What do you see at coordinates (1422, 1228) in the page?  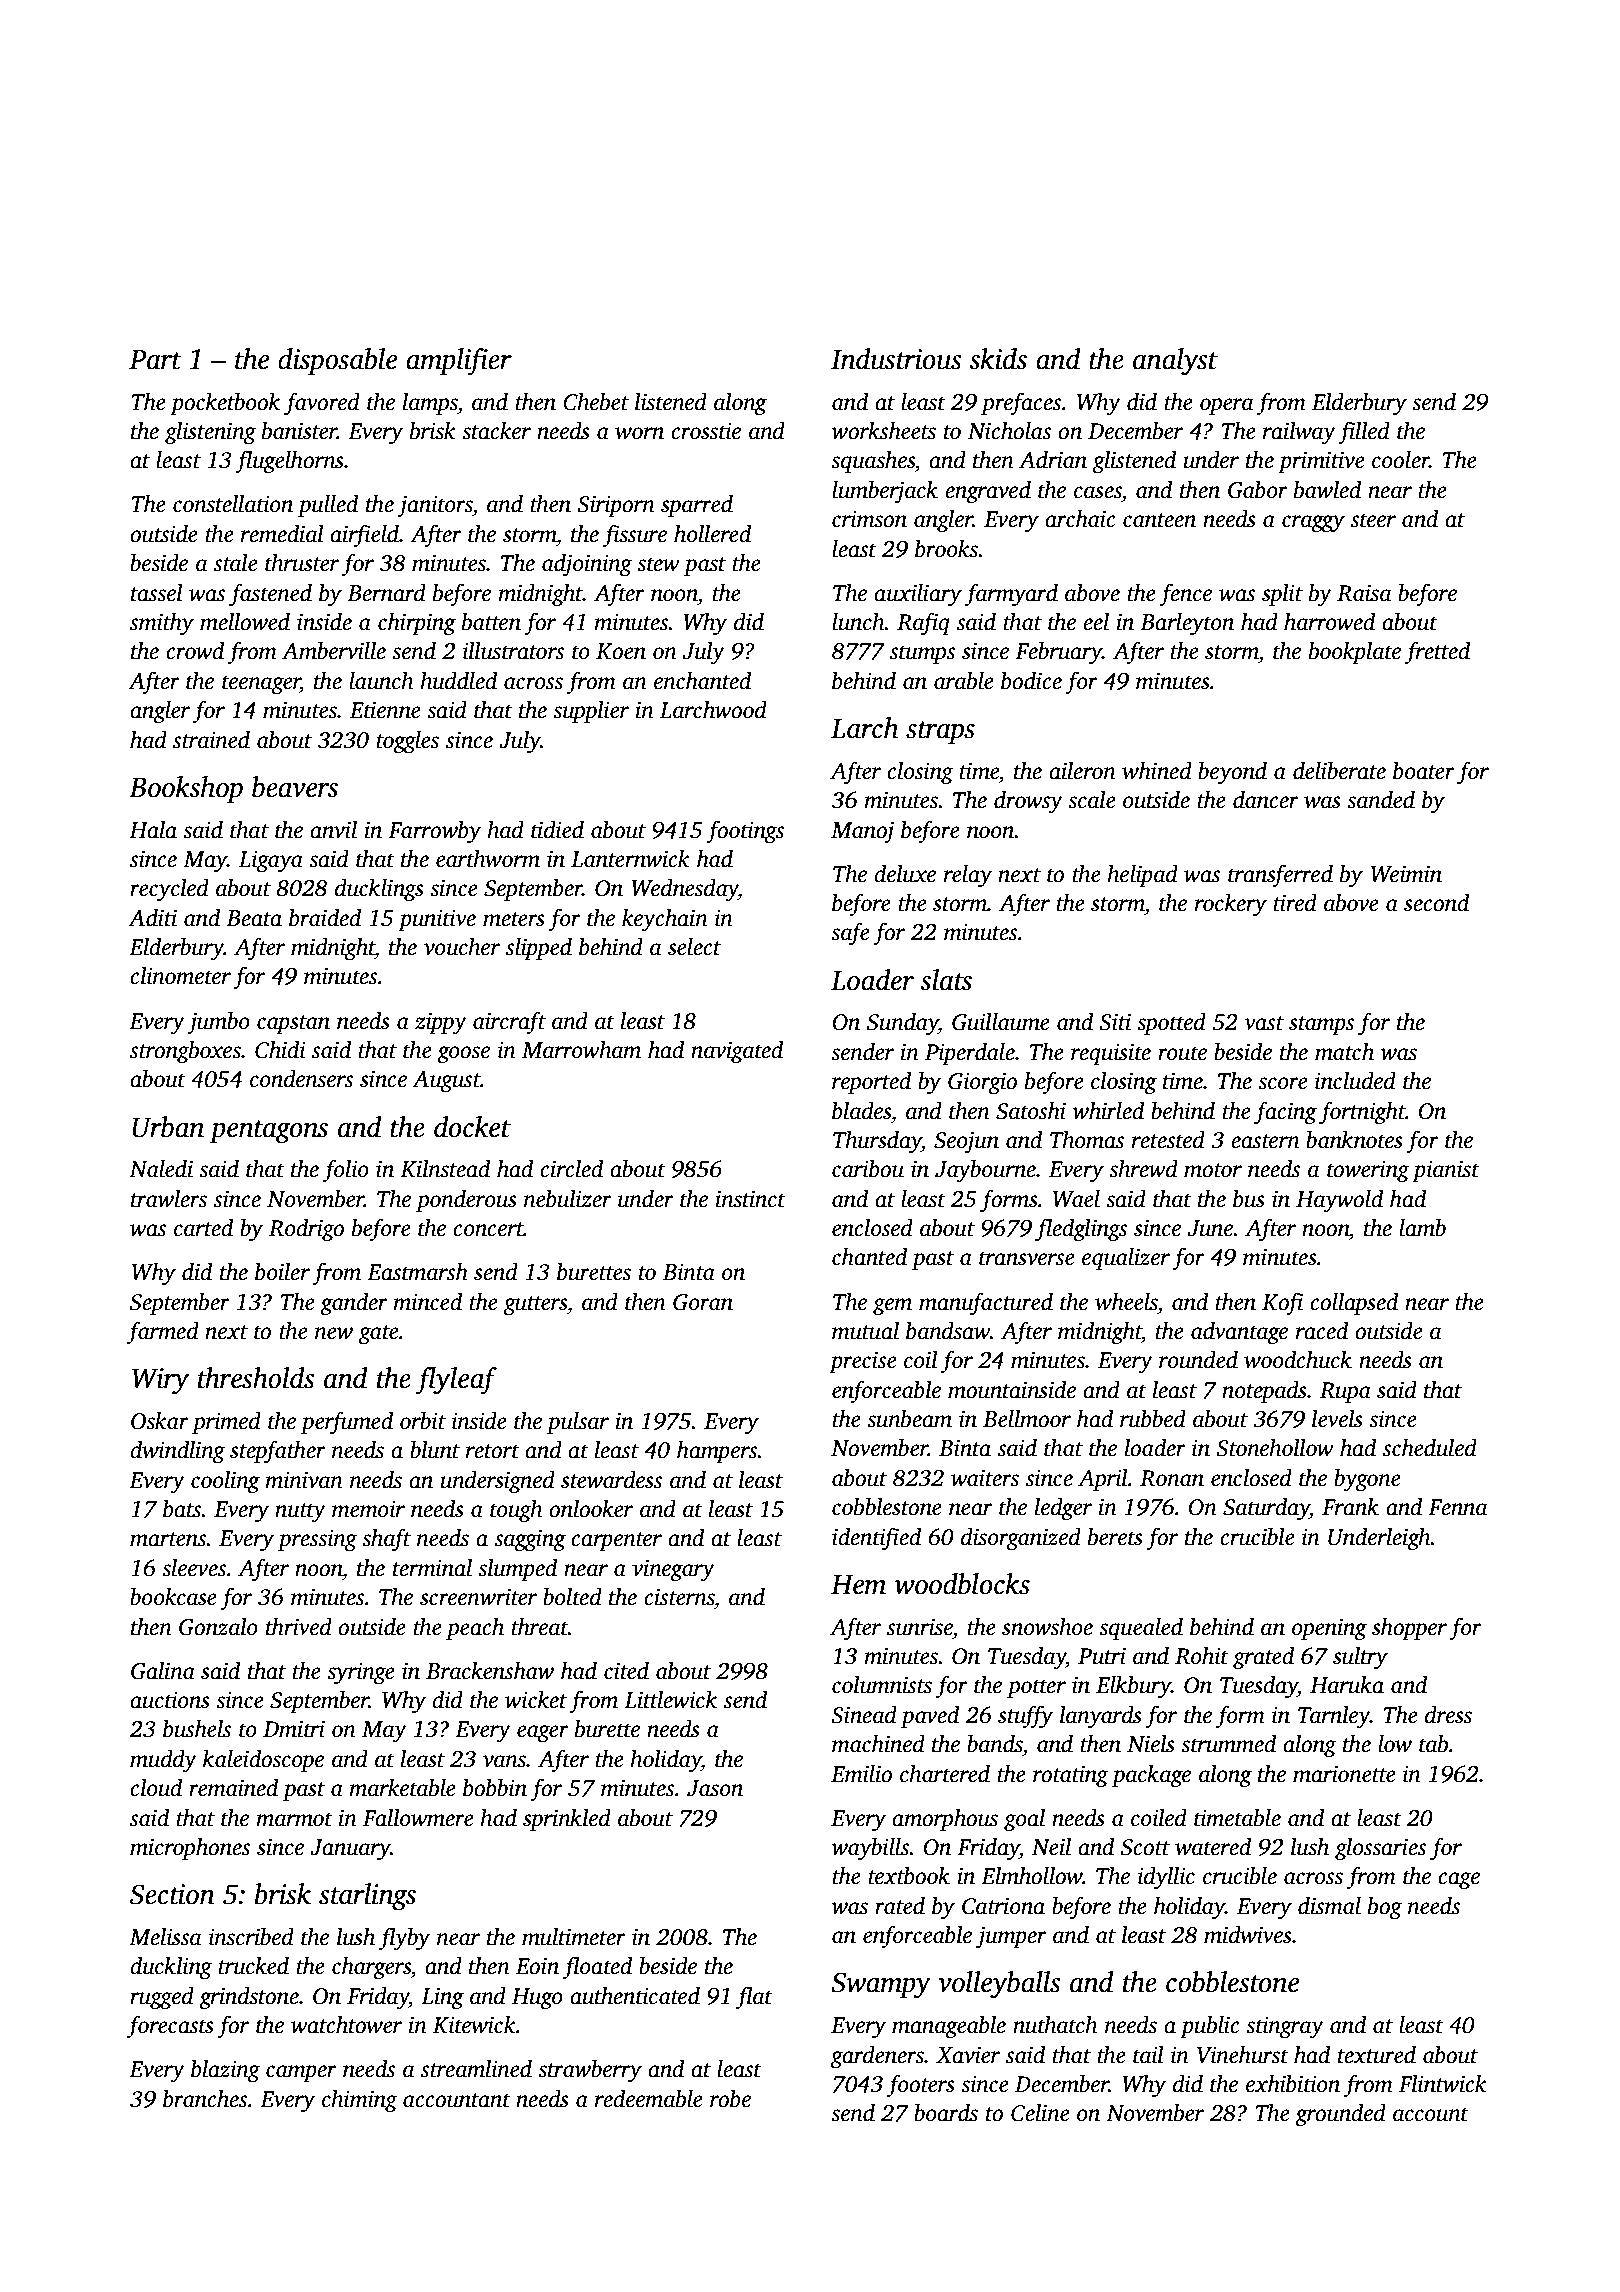 I see `lamb` at bounding box center [1422, 1228].
